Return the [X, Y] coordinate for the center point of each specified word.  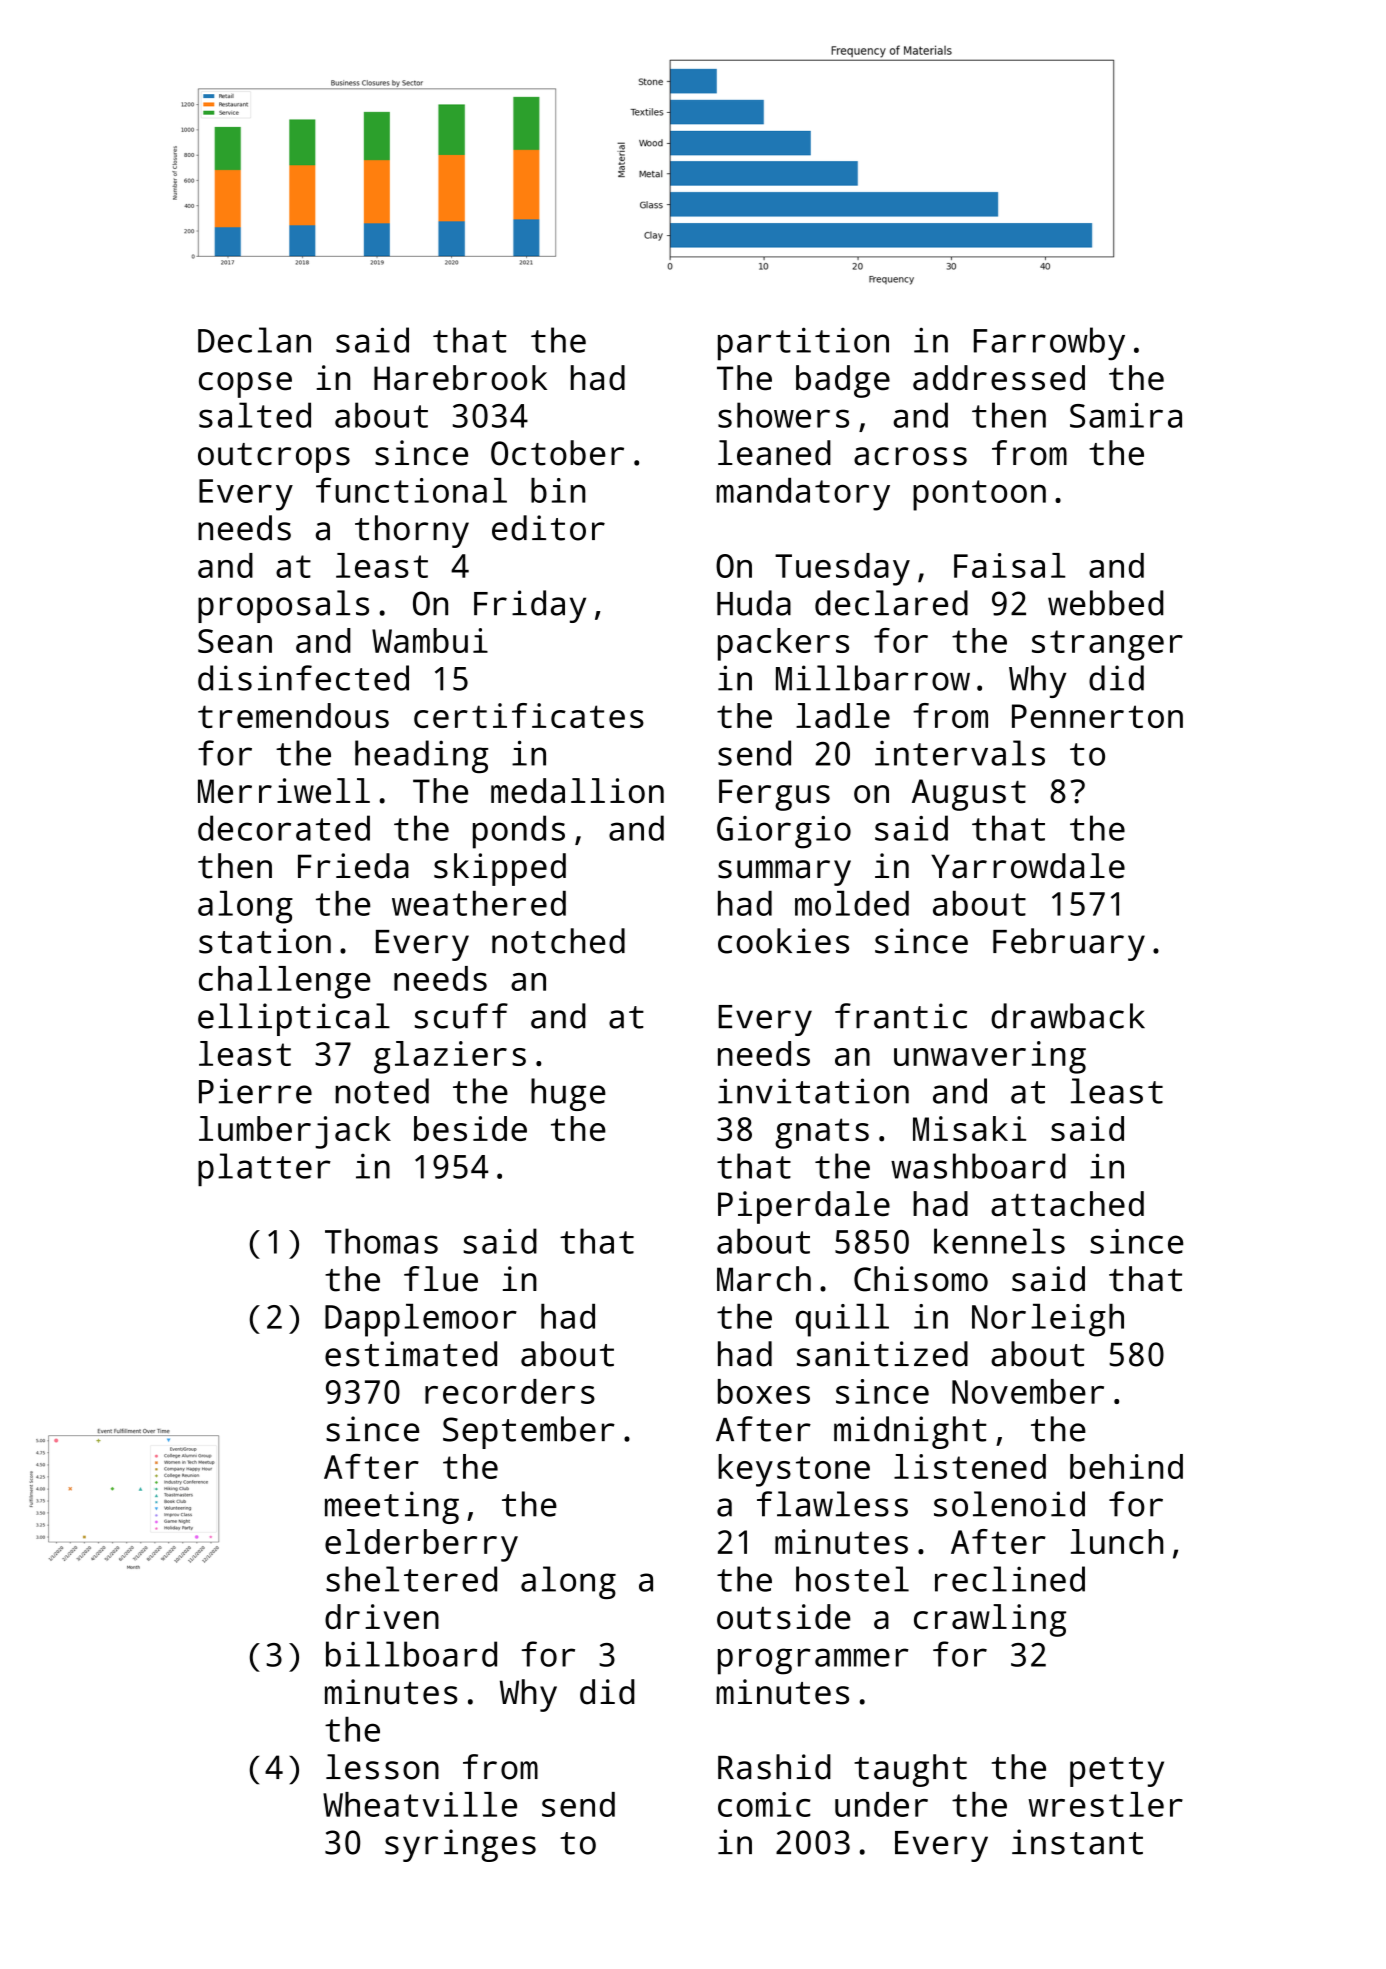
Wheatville [420, 1804]
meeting [392, 1507]
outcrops [274, 458]
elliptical [294, 1019]
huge [568, 1094]
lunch [1117, 1541]
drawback [1068, 1016]
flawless [832, 1504]
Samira [1126, 415]
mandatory [803, 494]
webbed [1106, 603]
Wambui [430, 640]
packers [783, 644]
